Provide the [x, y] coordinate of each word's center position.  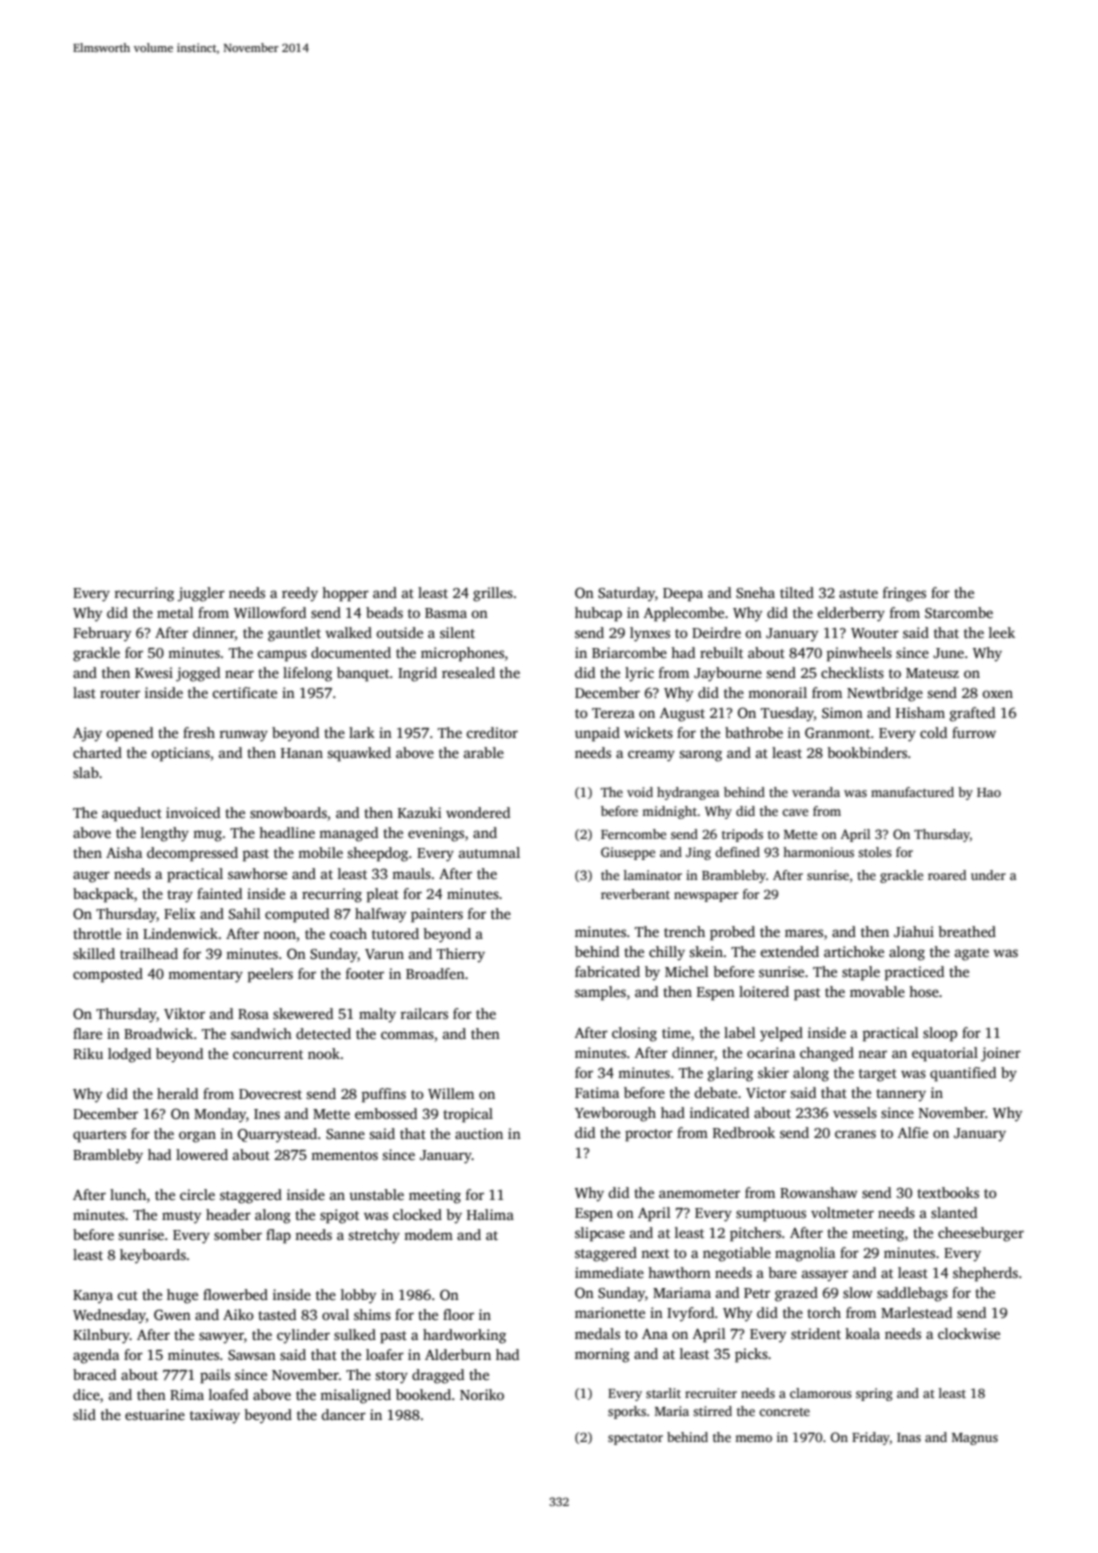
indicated [719, 1112]
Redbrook [744, 1132]
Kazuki [419, 812]
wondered [478, 812]
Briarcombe [629, 652]
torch [824, 1312]
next [655, 1253]
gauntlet [294, 634]
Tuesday [787, 714]
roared [947, 875]
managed [348, 834]
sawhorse [257, 873]
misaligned [355, 1396]
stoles [875, 852]
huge [182, 1296]
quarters [99, 1136]
